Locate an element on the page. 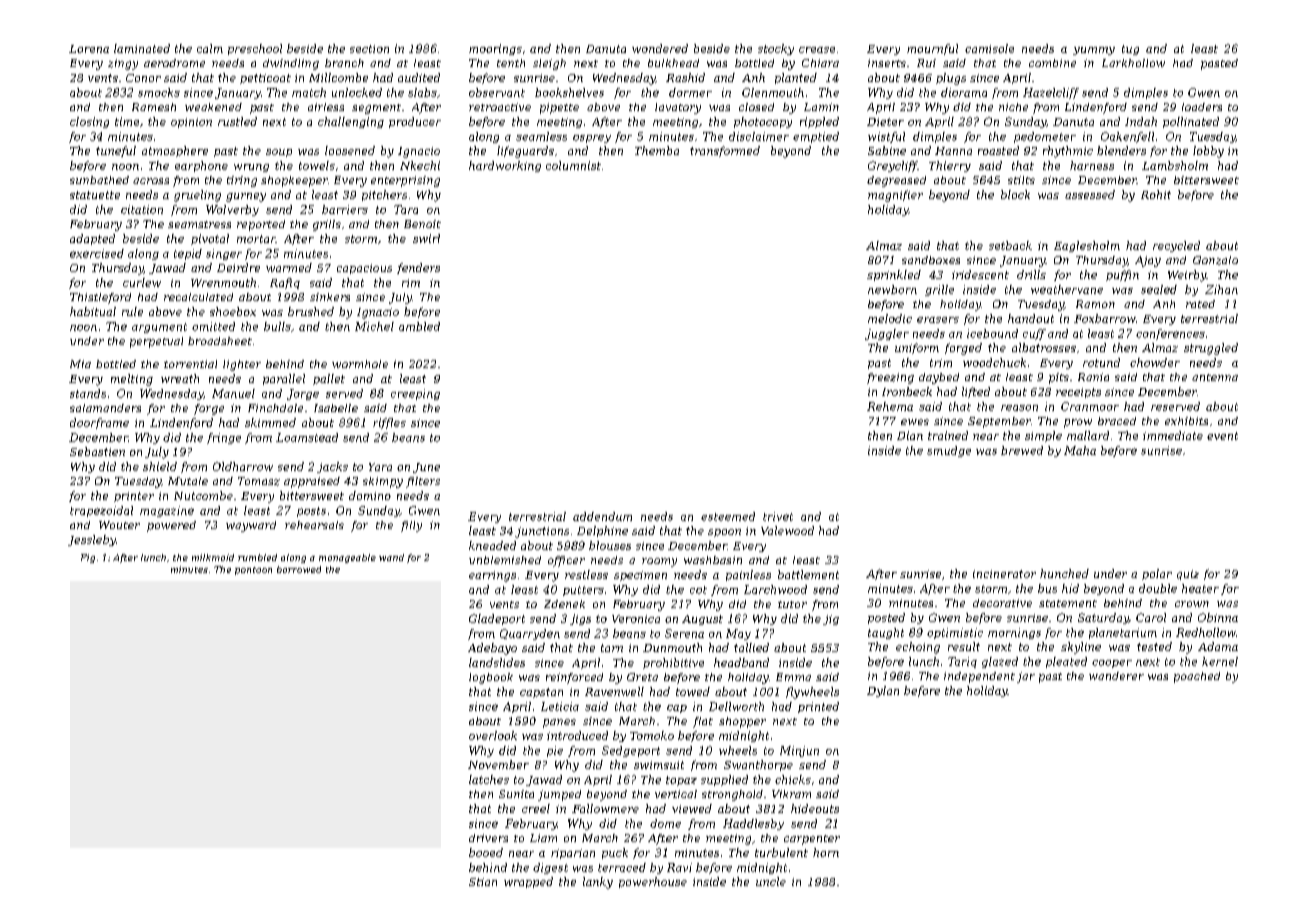 The width and height of the image is (1308, 924). crease is located at coordinates (817, 50).
